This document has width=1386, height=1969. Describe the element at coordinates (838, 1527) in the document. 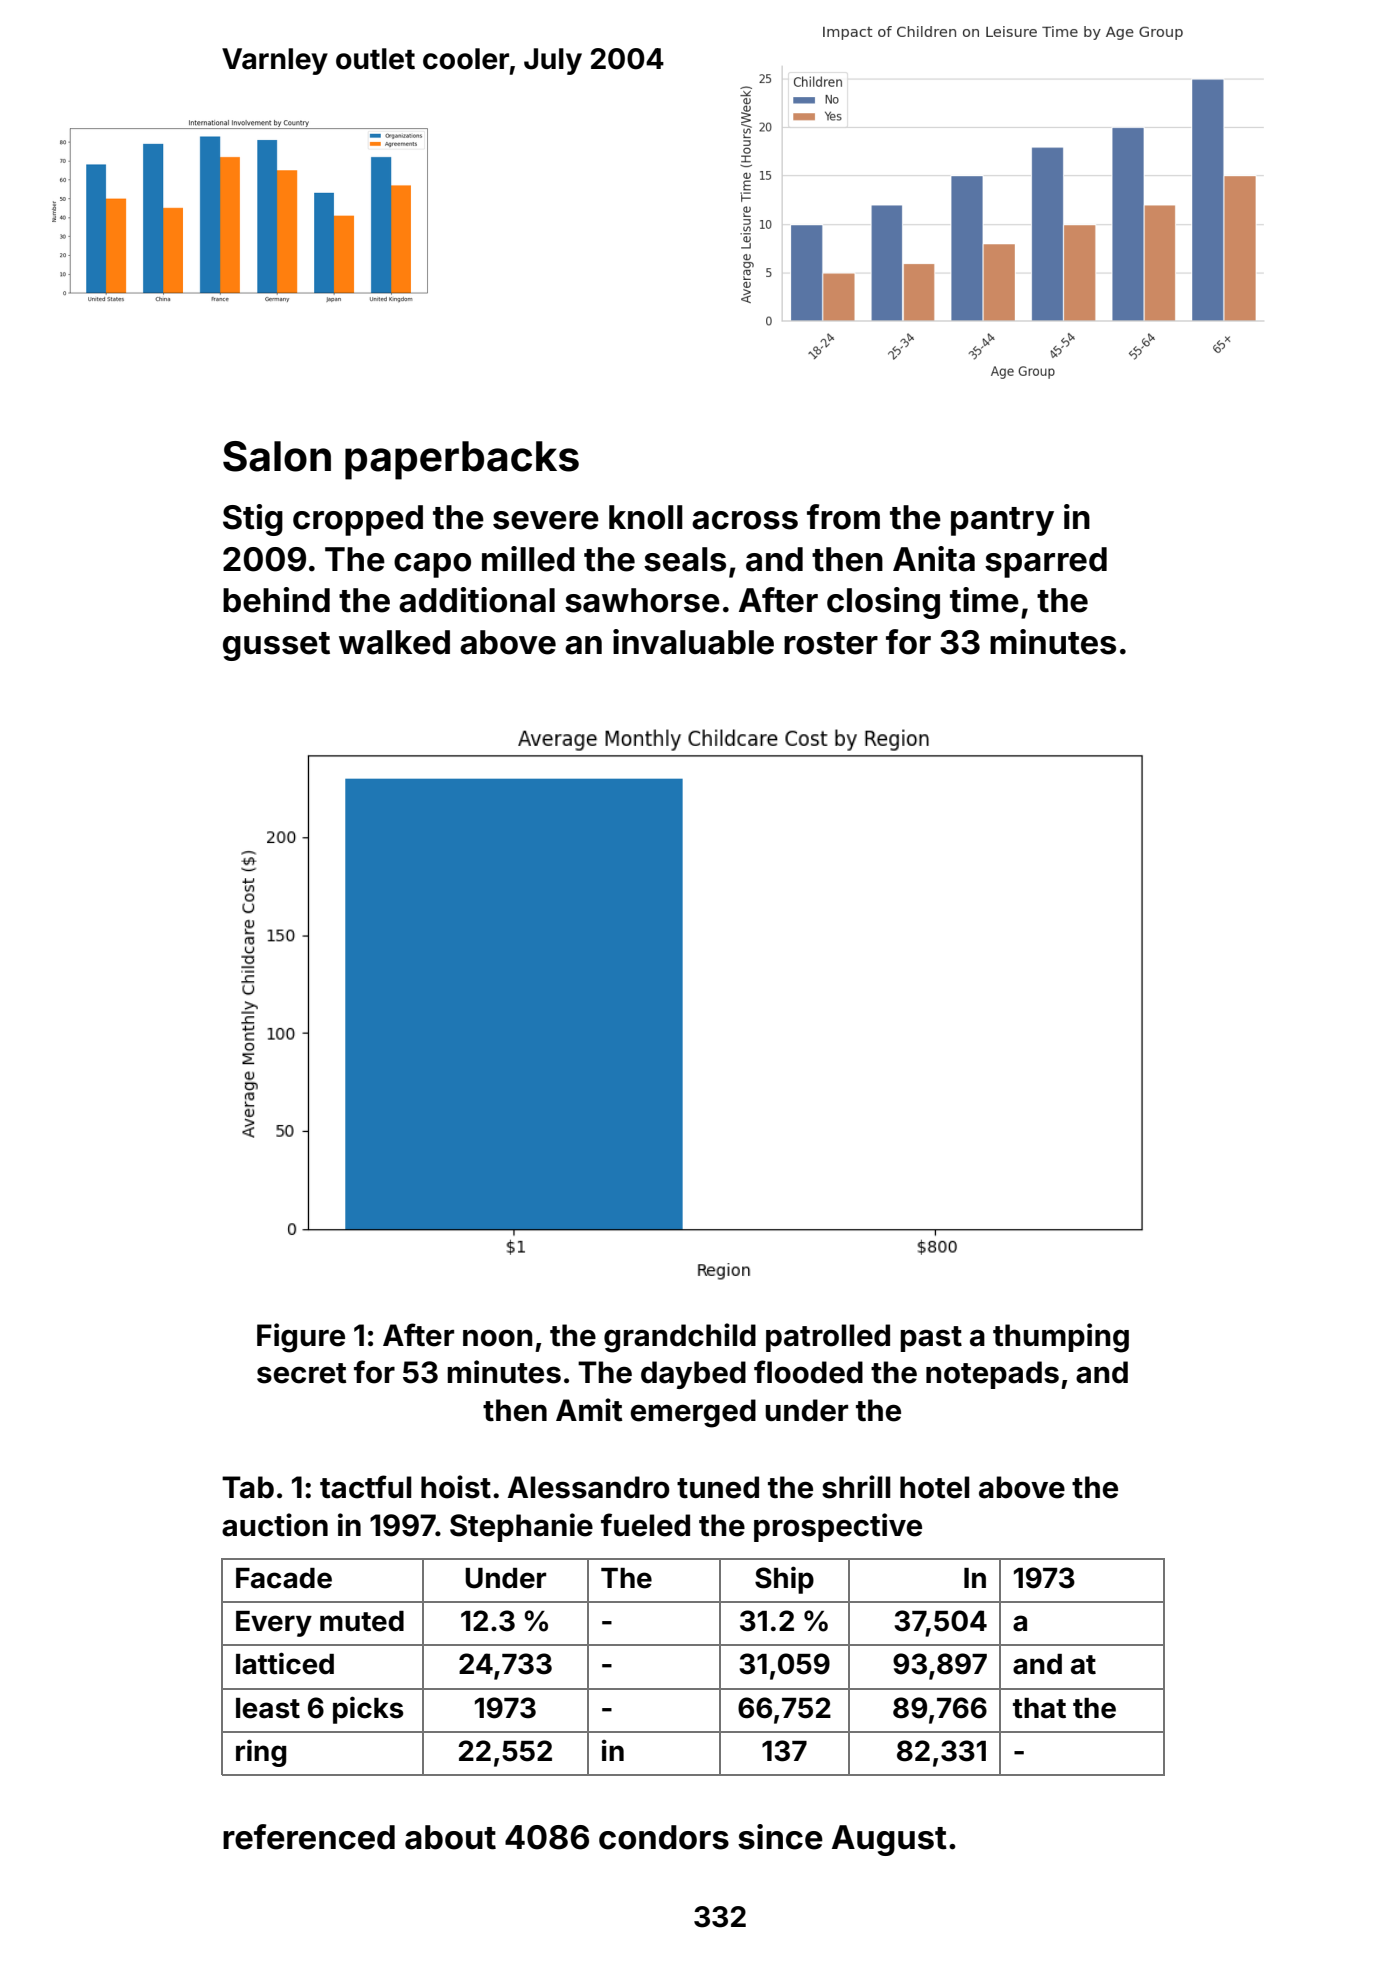

I see `prospective` at that location.
